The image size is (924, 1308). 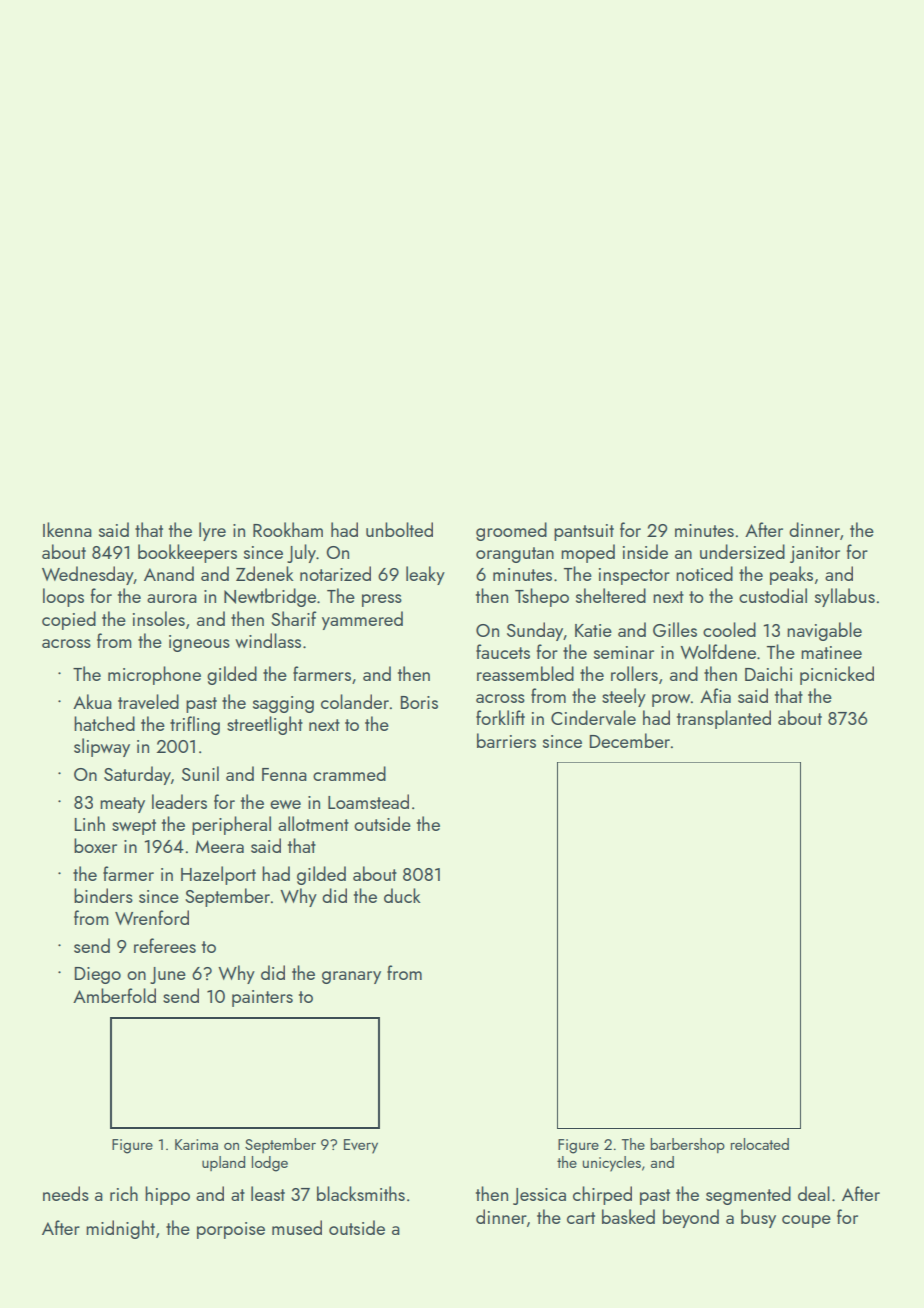 I want to click on lyre, so click(x=212, y=531).
